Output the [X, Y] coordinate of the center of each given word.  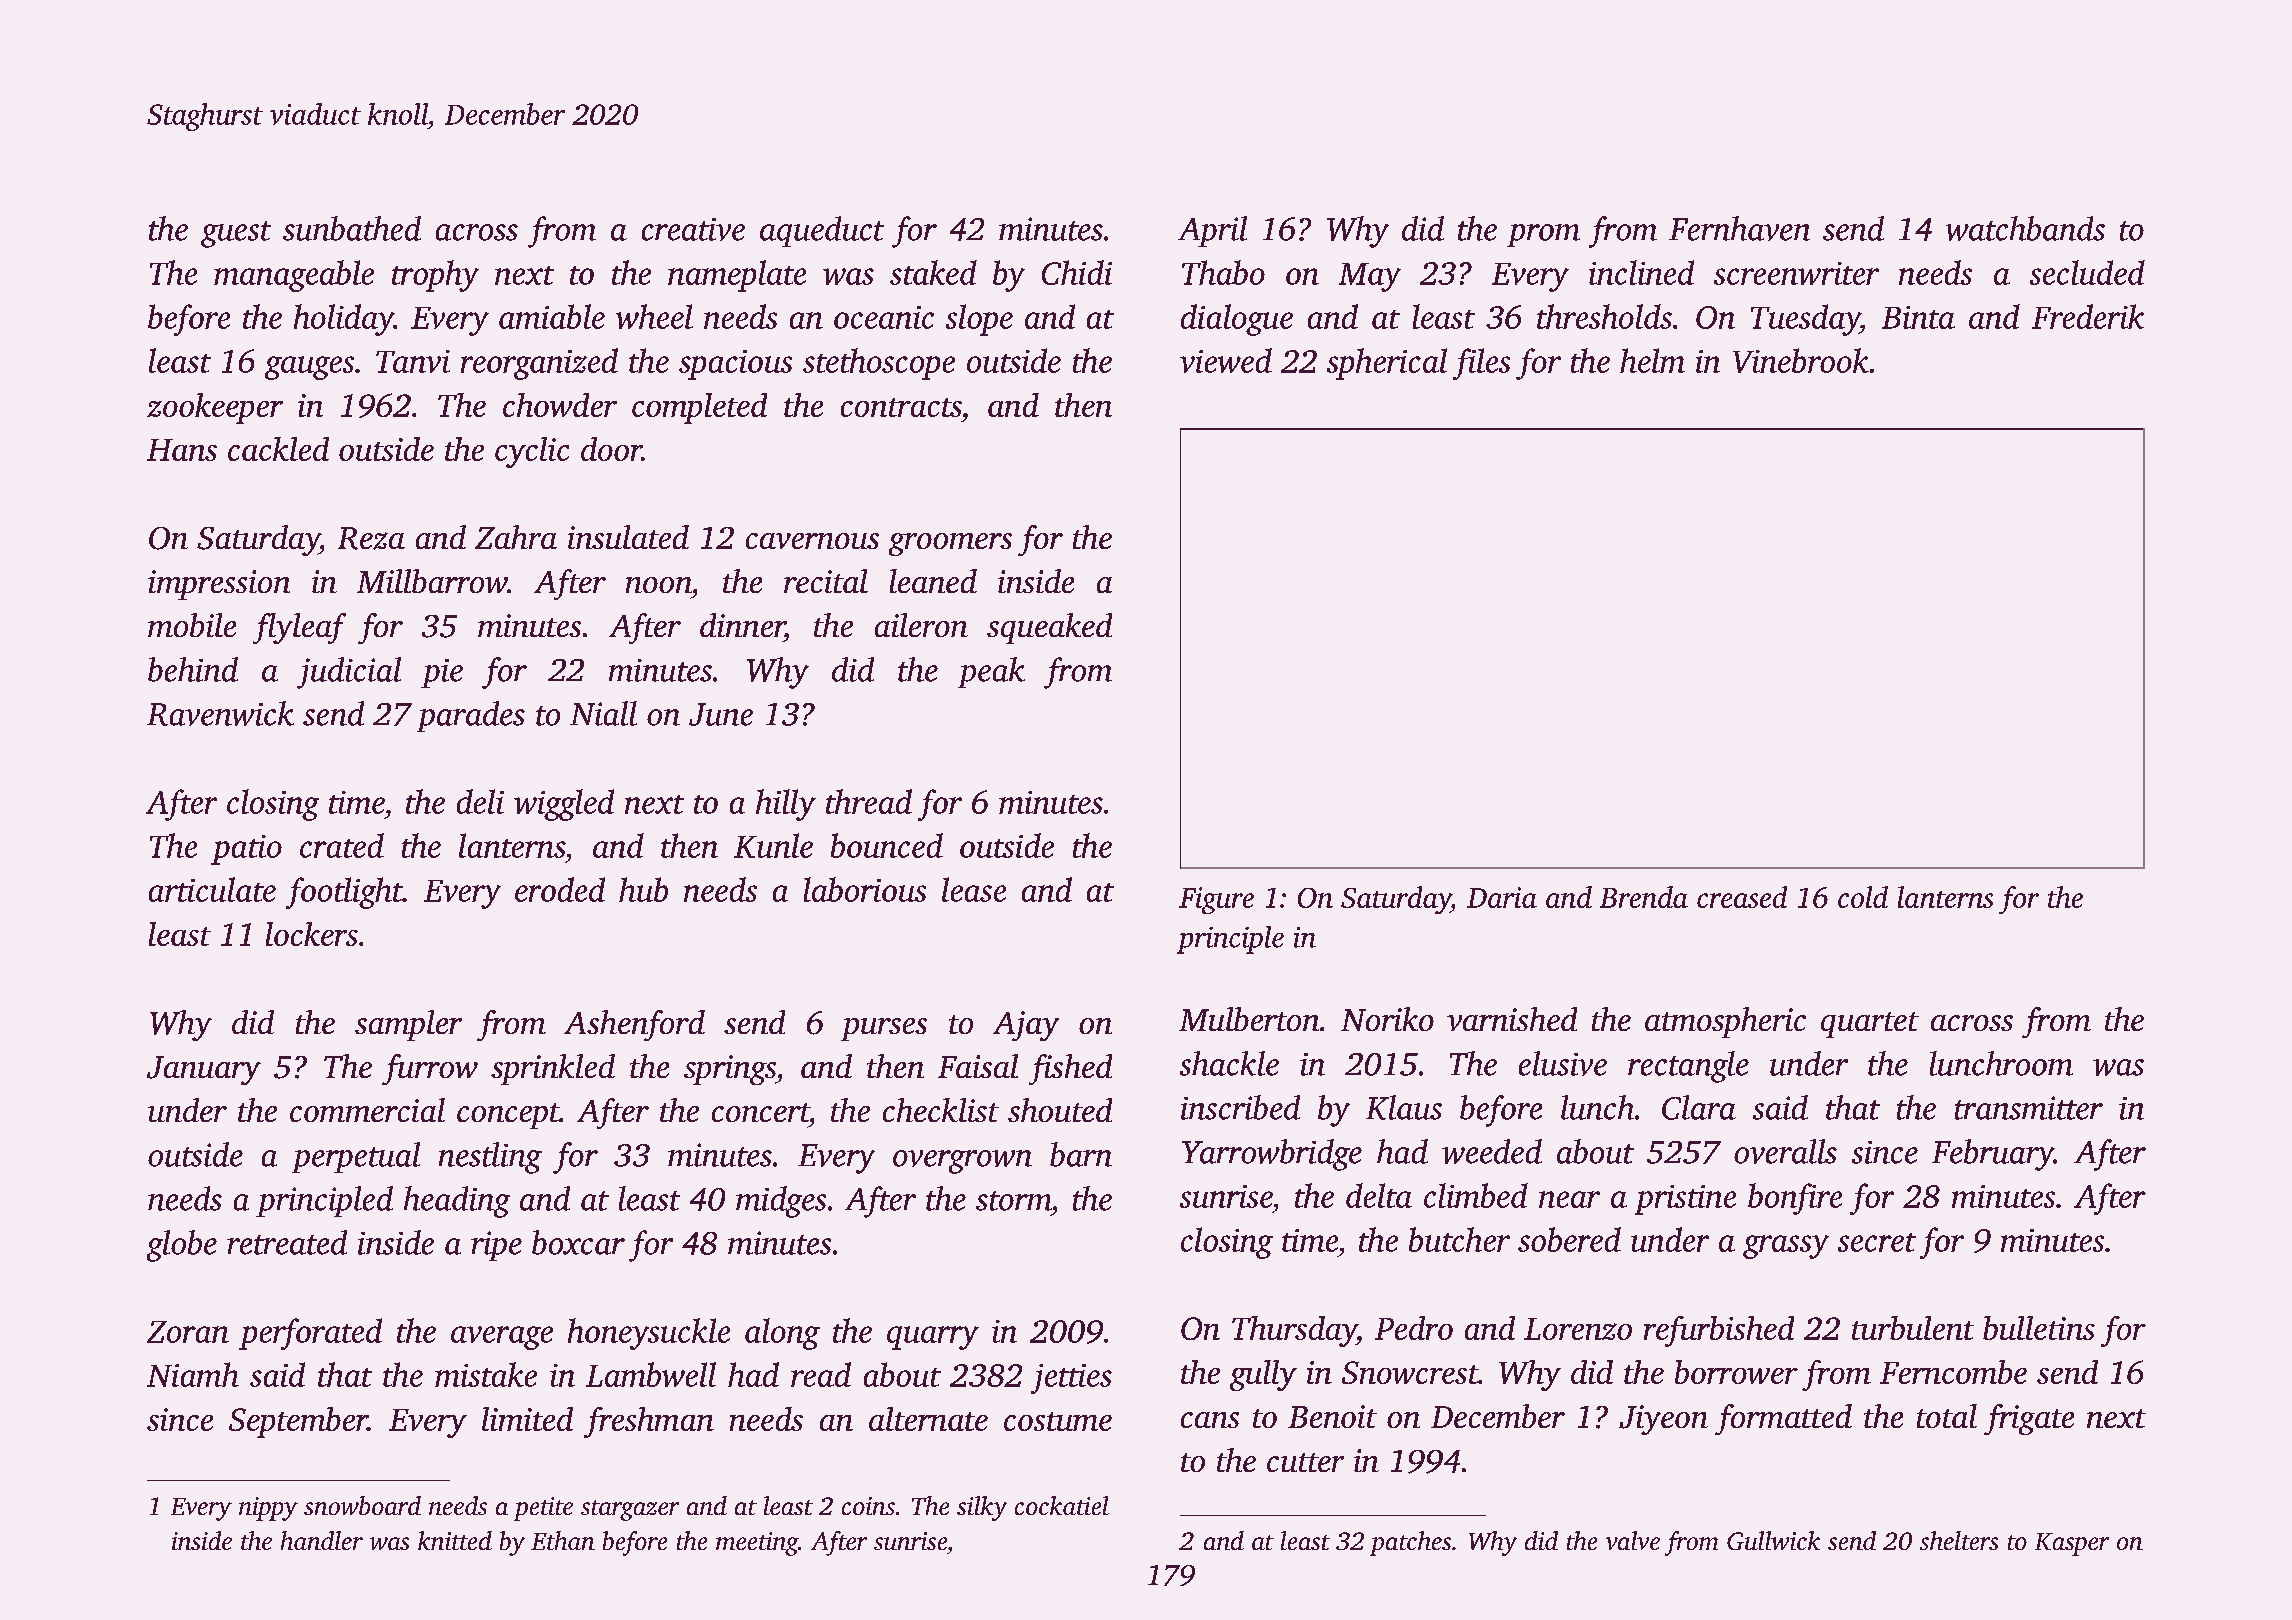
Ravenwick [220, 713]
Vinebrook [1801, 360]
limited [527, 1419]
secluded [2087, 272]
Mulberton [1249, 1019]
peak [991, 672]
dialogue [1237, 320]
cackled [278, 449]
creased [1742, 897]
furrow [430, 1069]
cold [1863, 897]
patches [1410, 1543]
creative [693, 229]
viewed [1226, 360]
